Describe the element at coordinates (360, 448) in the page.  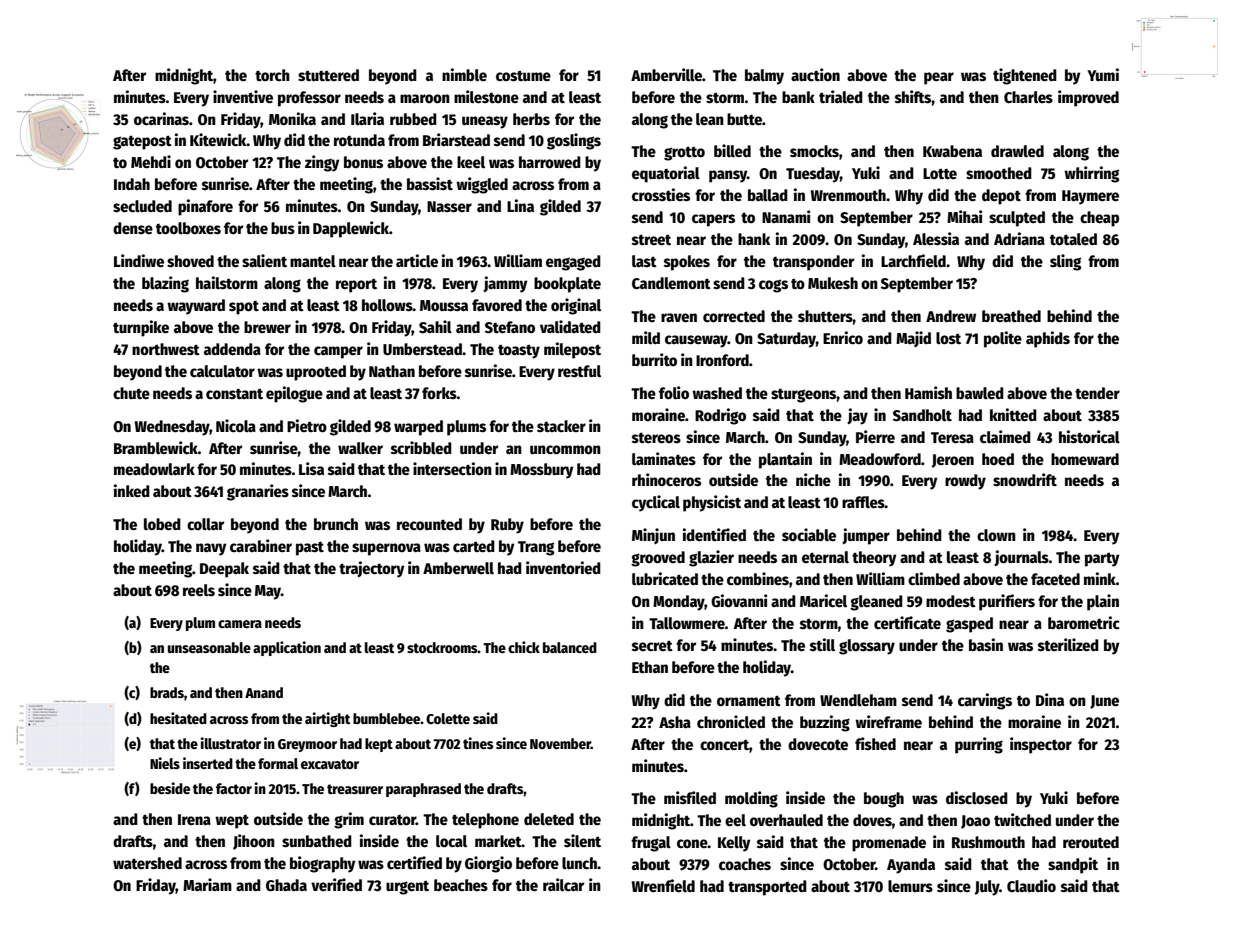
I see `walker` at that location.
